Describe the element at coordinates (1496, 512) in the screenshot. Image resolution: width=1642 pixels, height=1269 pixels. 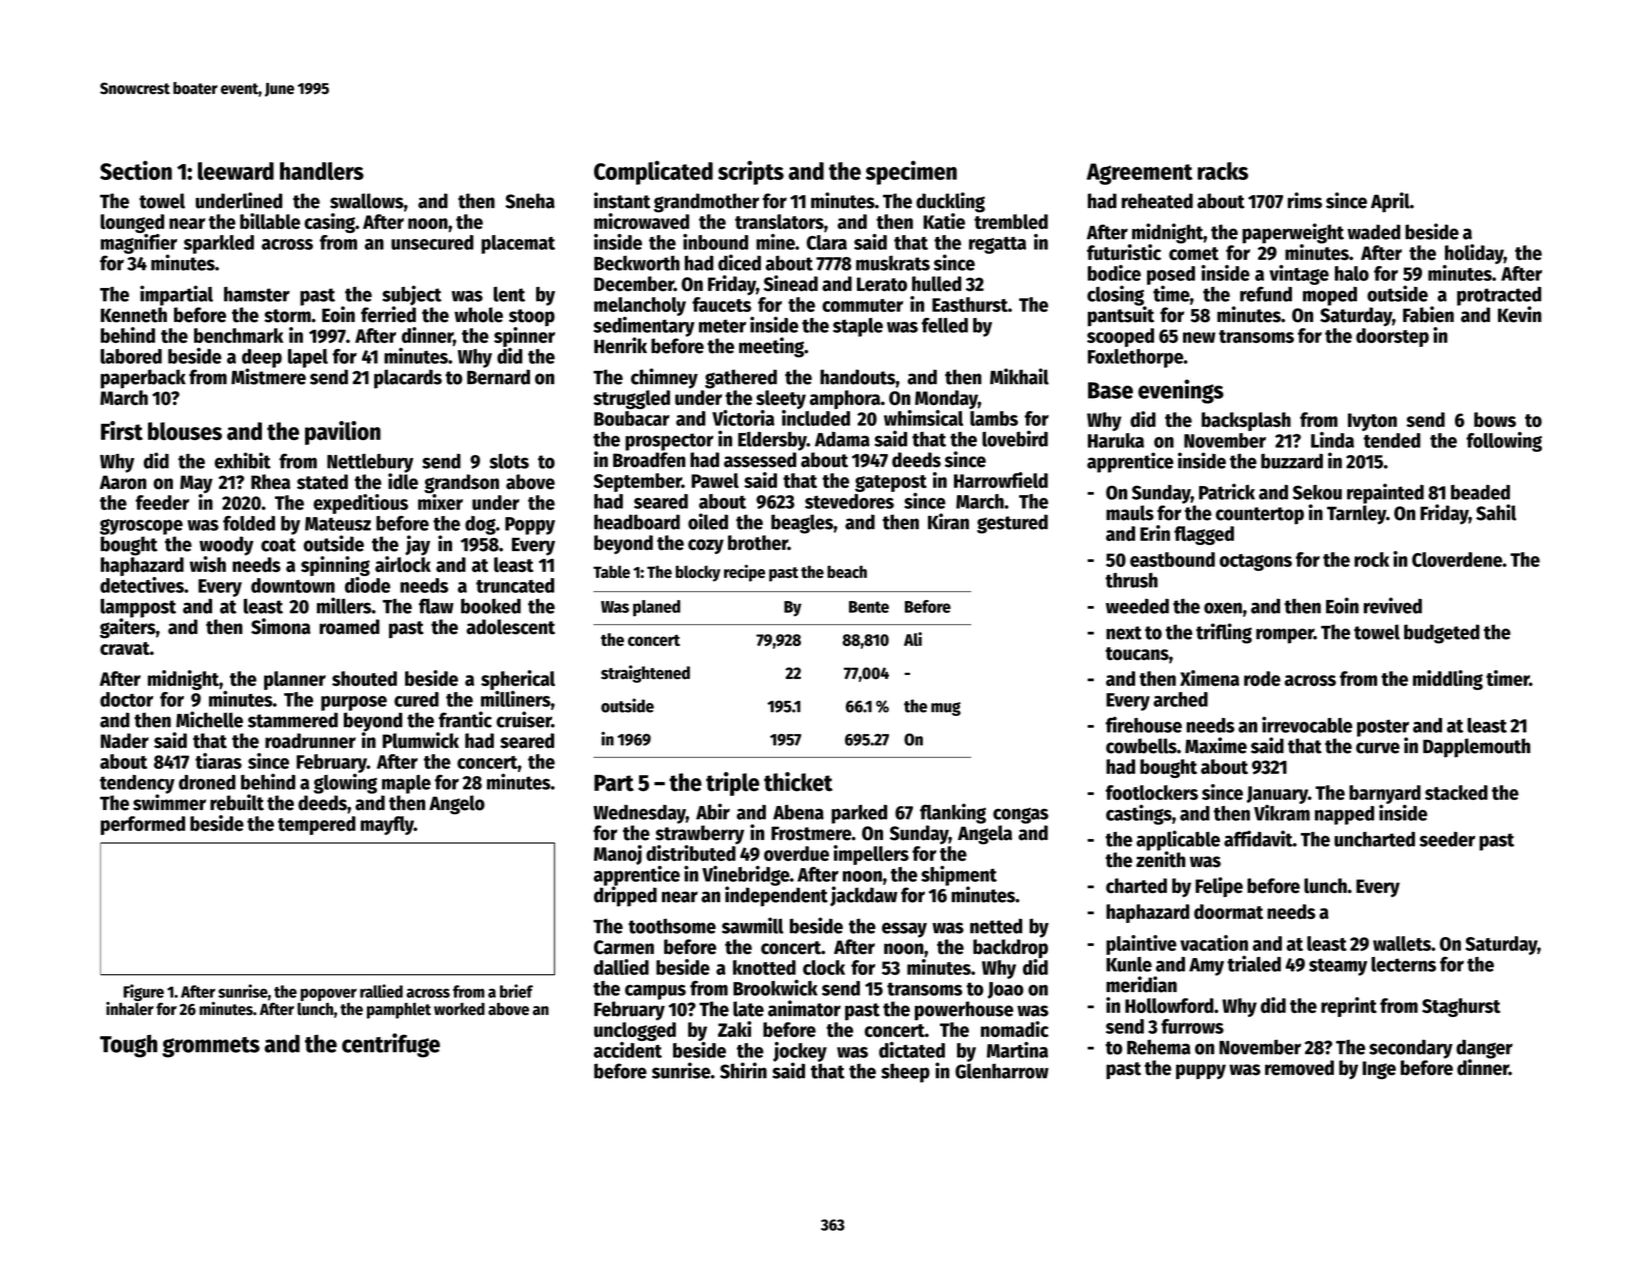
I see `Sahil` at that location.
